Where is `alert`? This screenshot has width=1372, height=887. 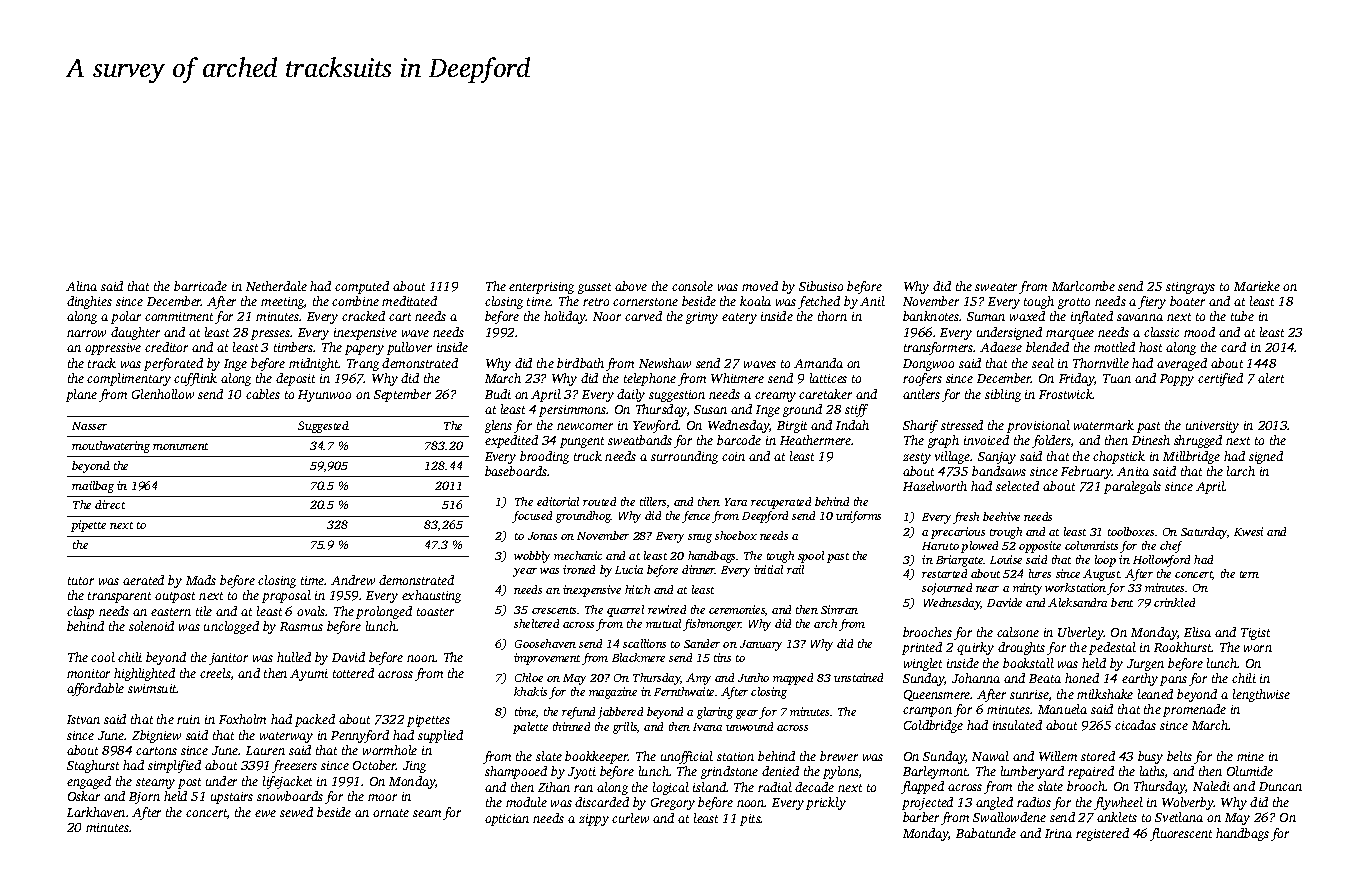 alert is located at coordinates (1271, 378).
